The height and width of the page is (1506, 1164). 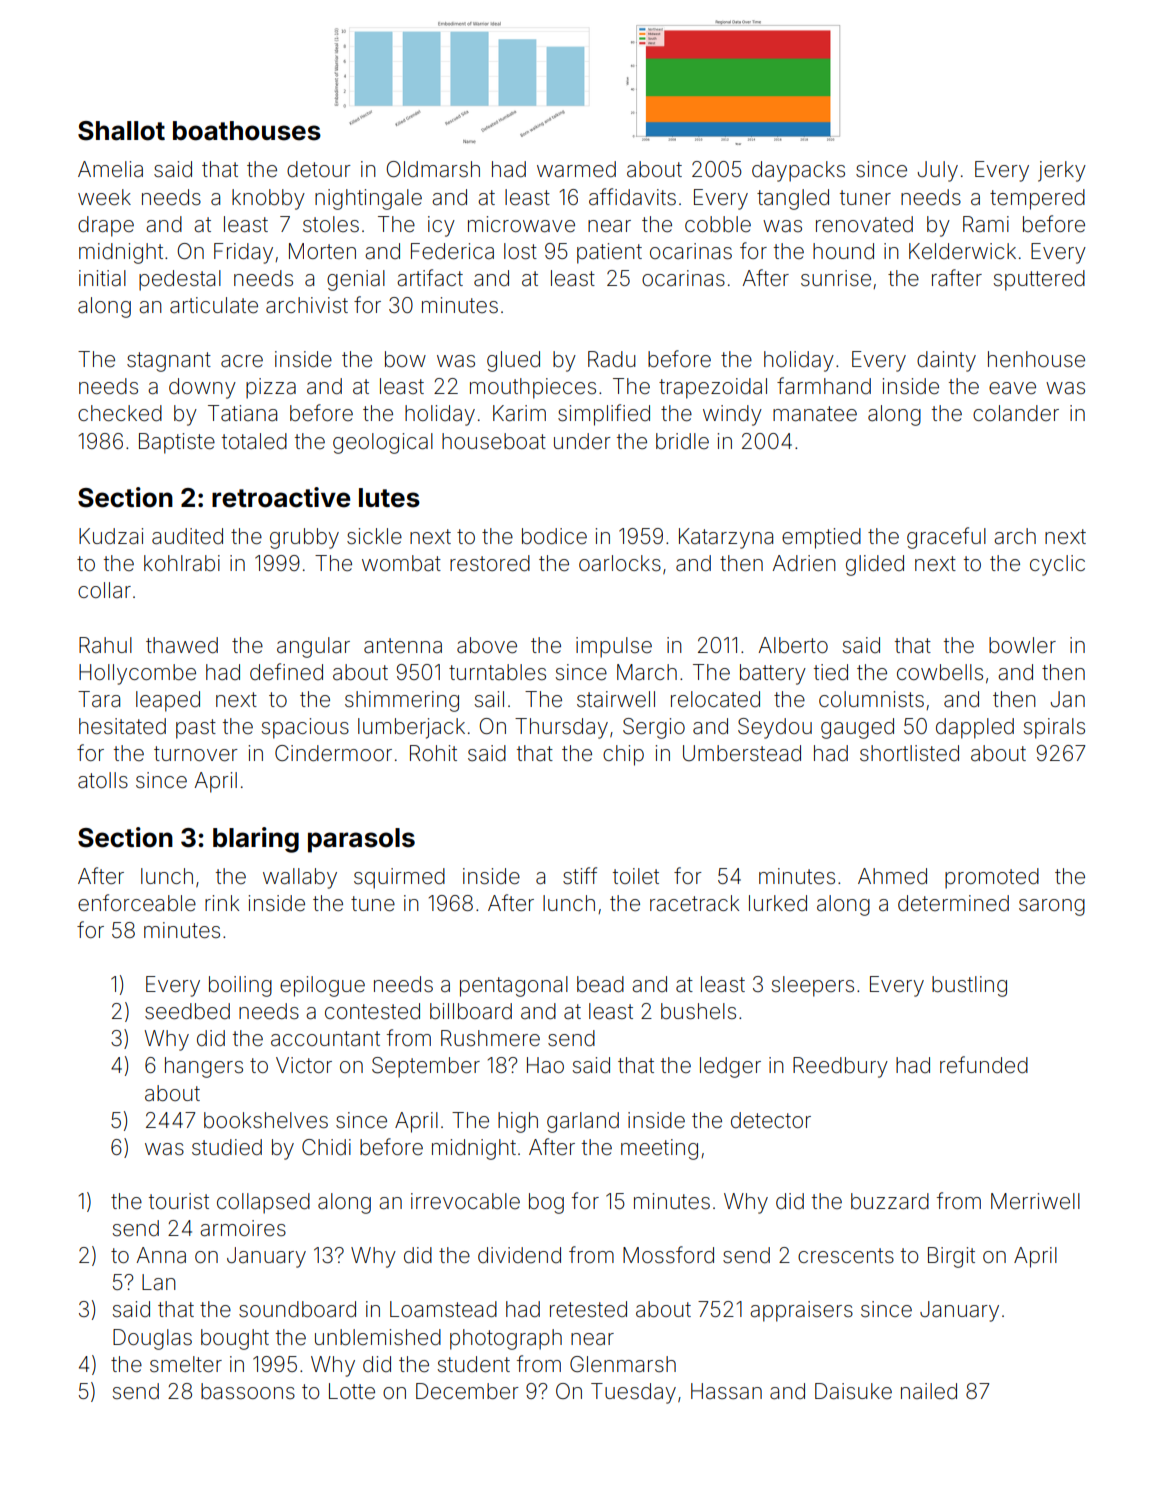 I want to click on ledger, so click(x=730, y=1067).
